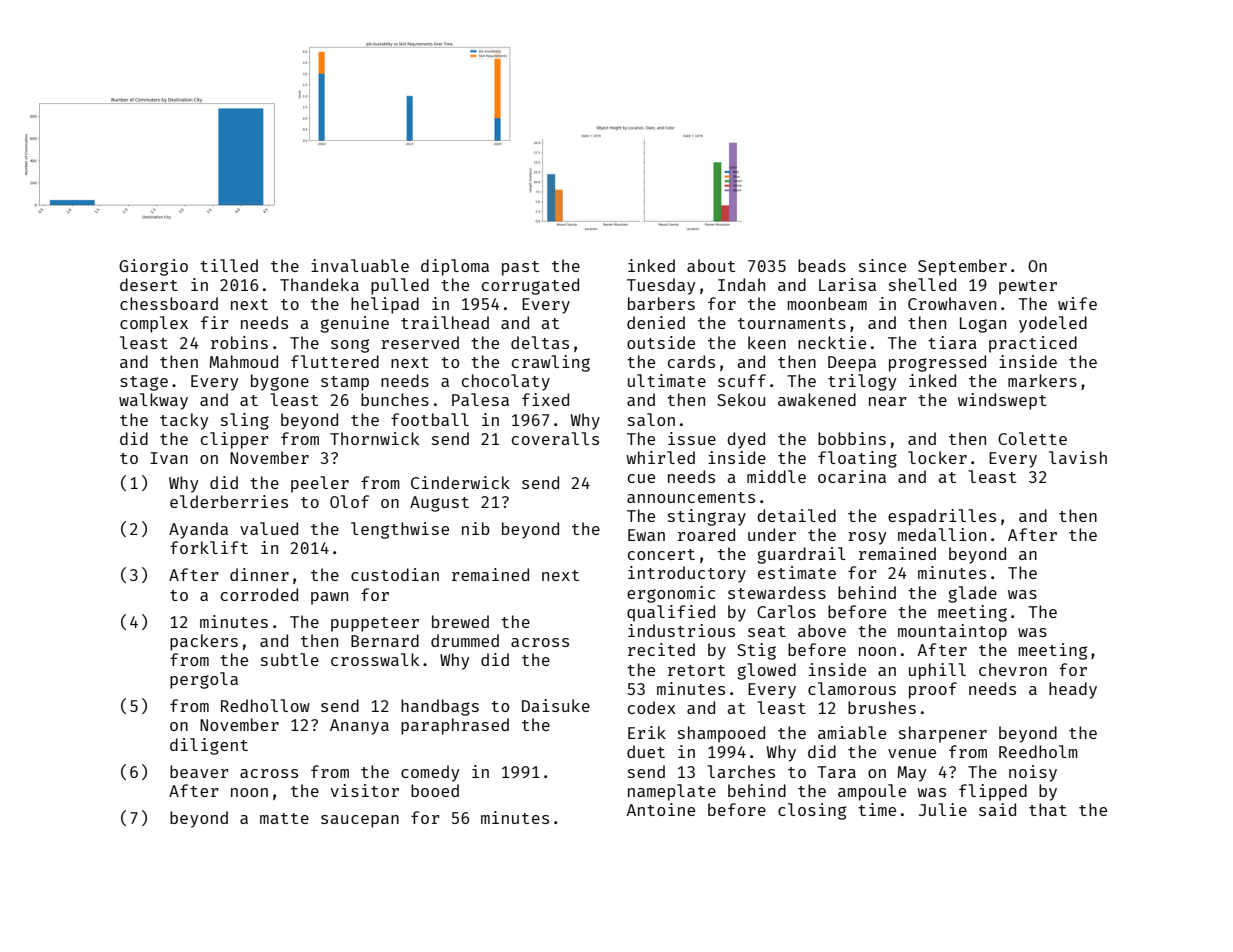 The width and height of the image is (1233, 952). I want to click on venue, so click(912, 753).
